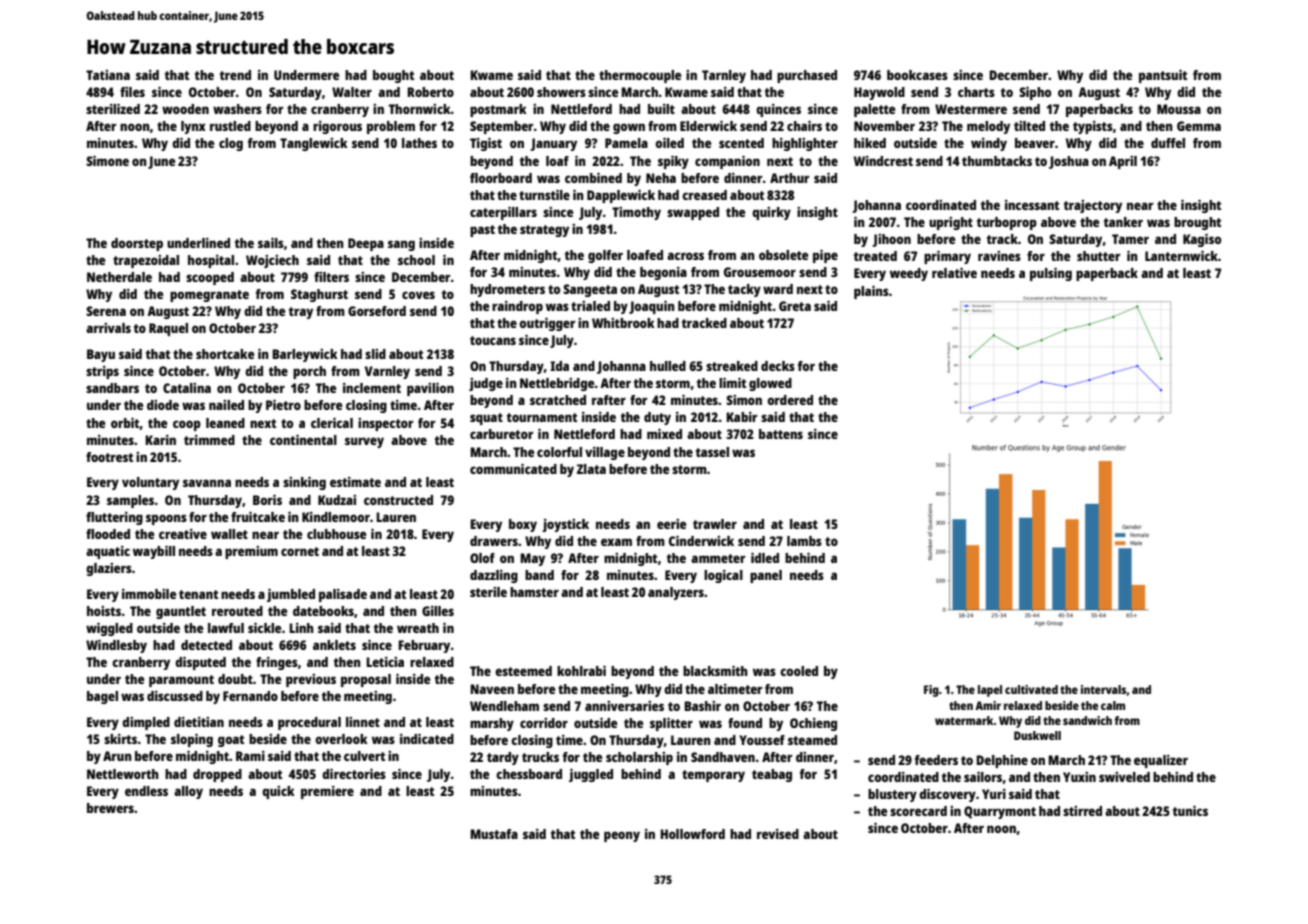 This page has height=924, width=1308. What do you see at coordinates (109, 569) in the page?
I see `glaziers` at bounding box center [109, 569].
